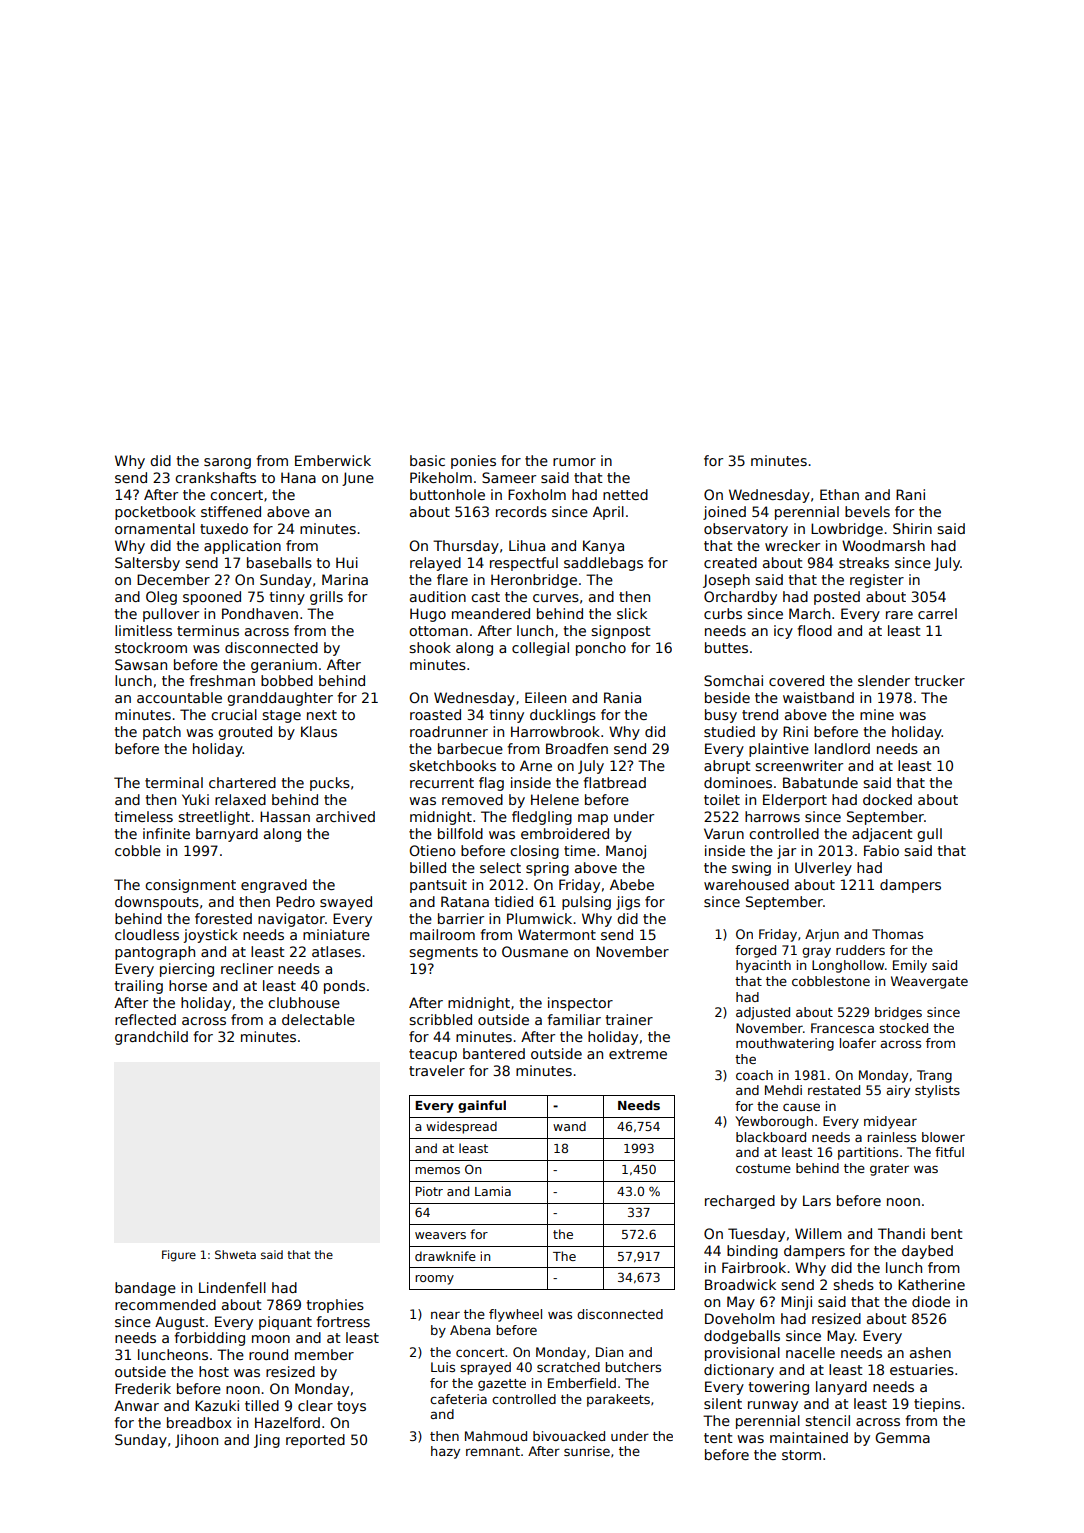 The image size is (1084, 1533). Describe the element at coordinates (772, 816) in the screenshot. I see `harrows` at that location.
